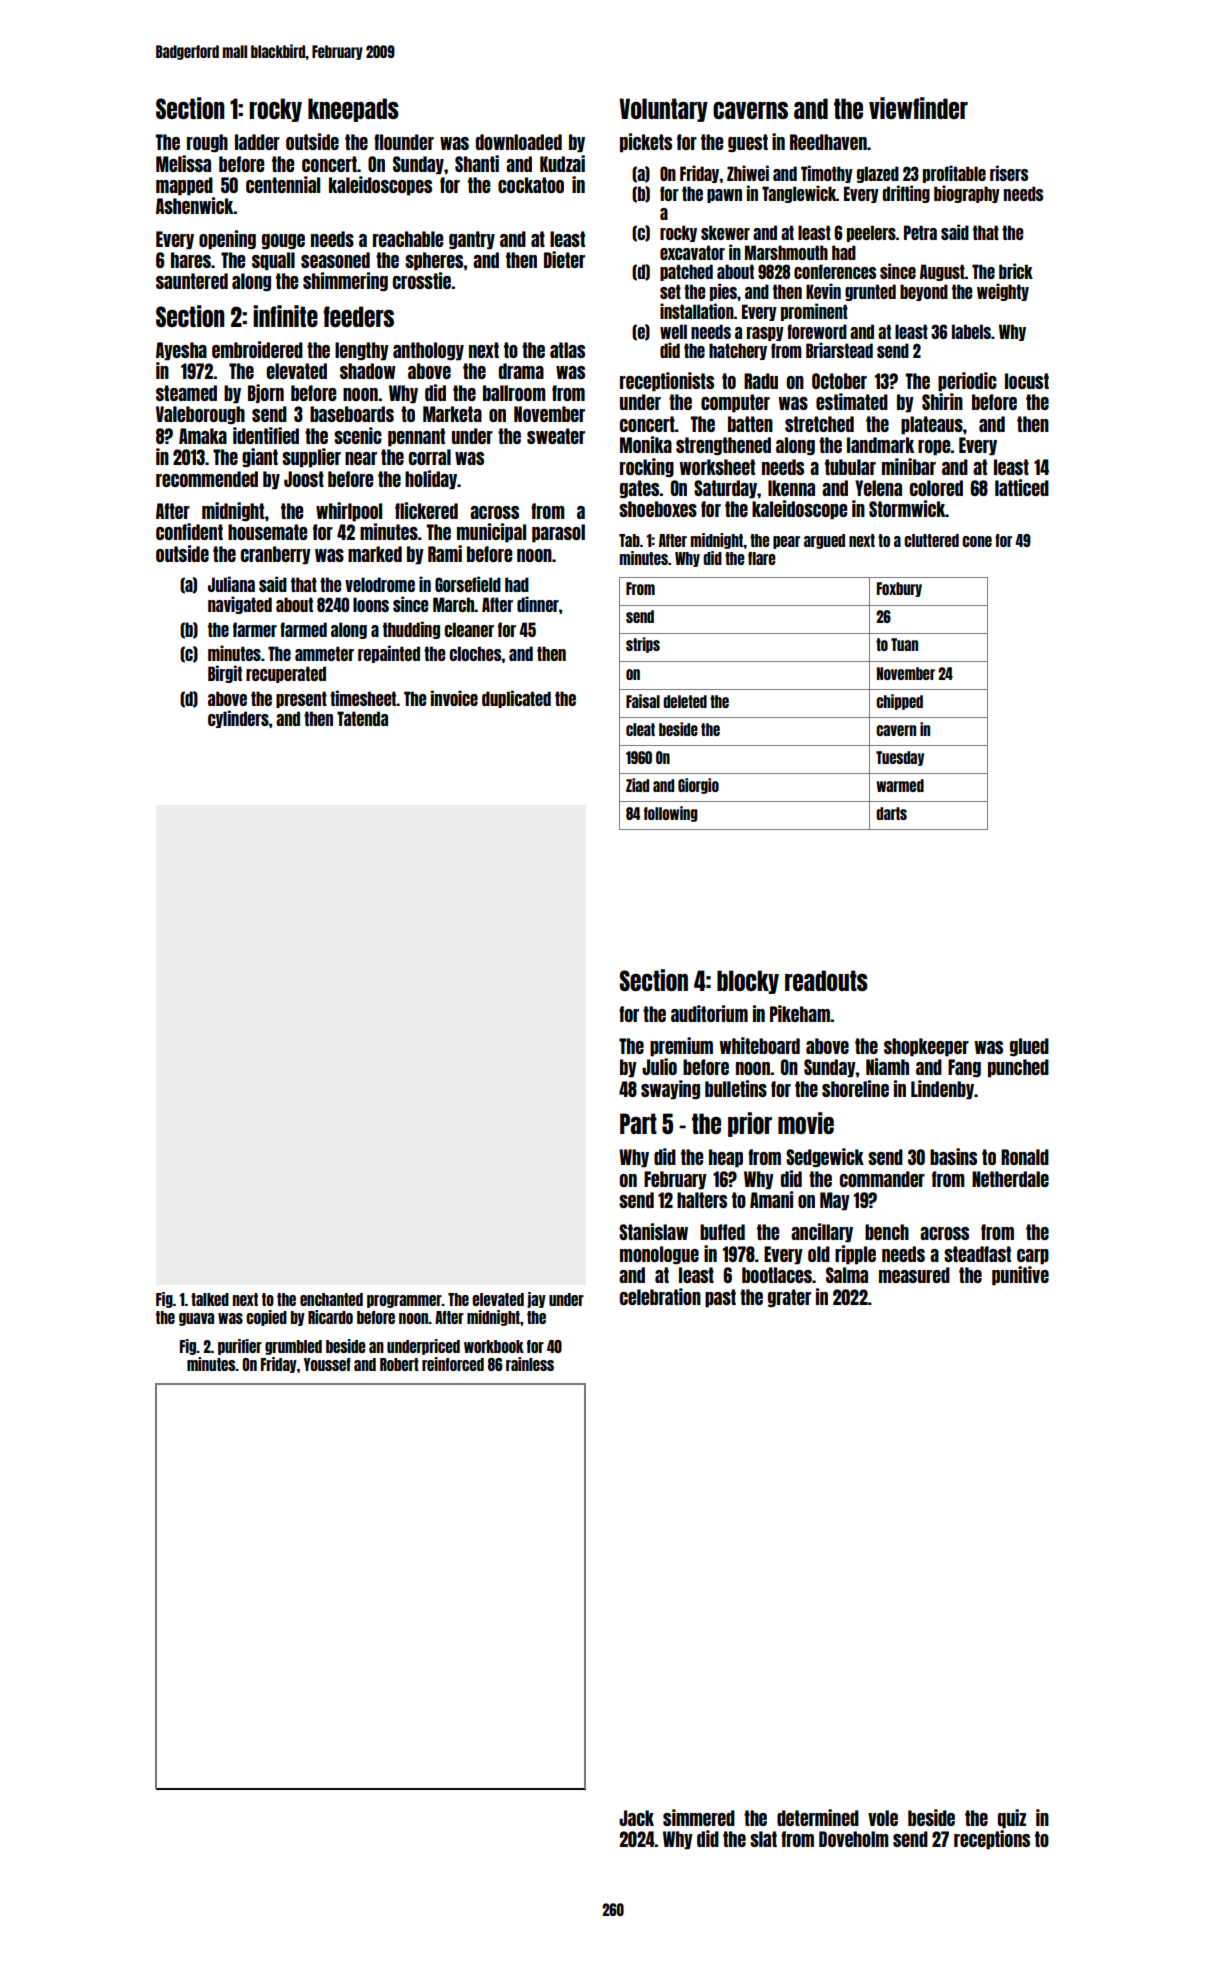  I want to click on commander, so click(882, 1179).
